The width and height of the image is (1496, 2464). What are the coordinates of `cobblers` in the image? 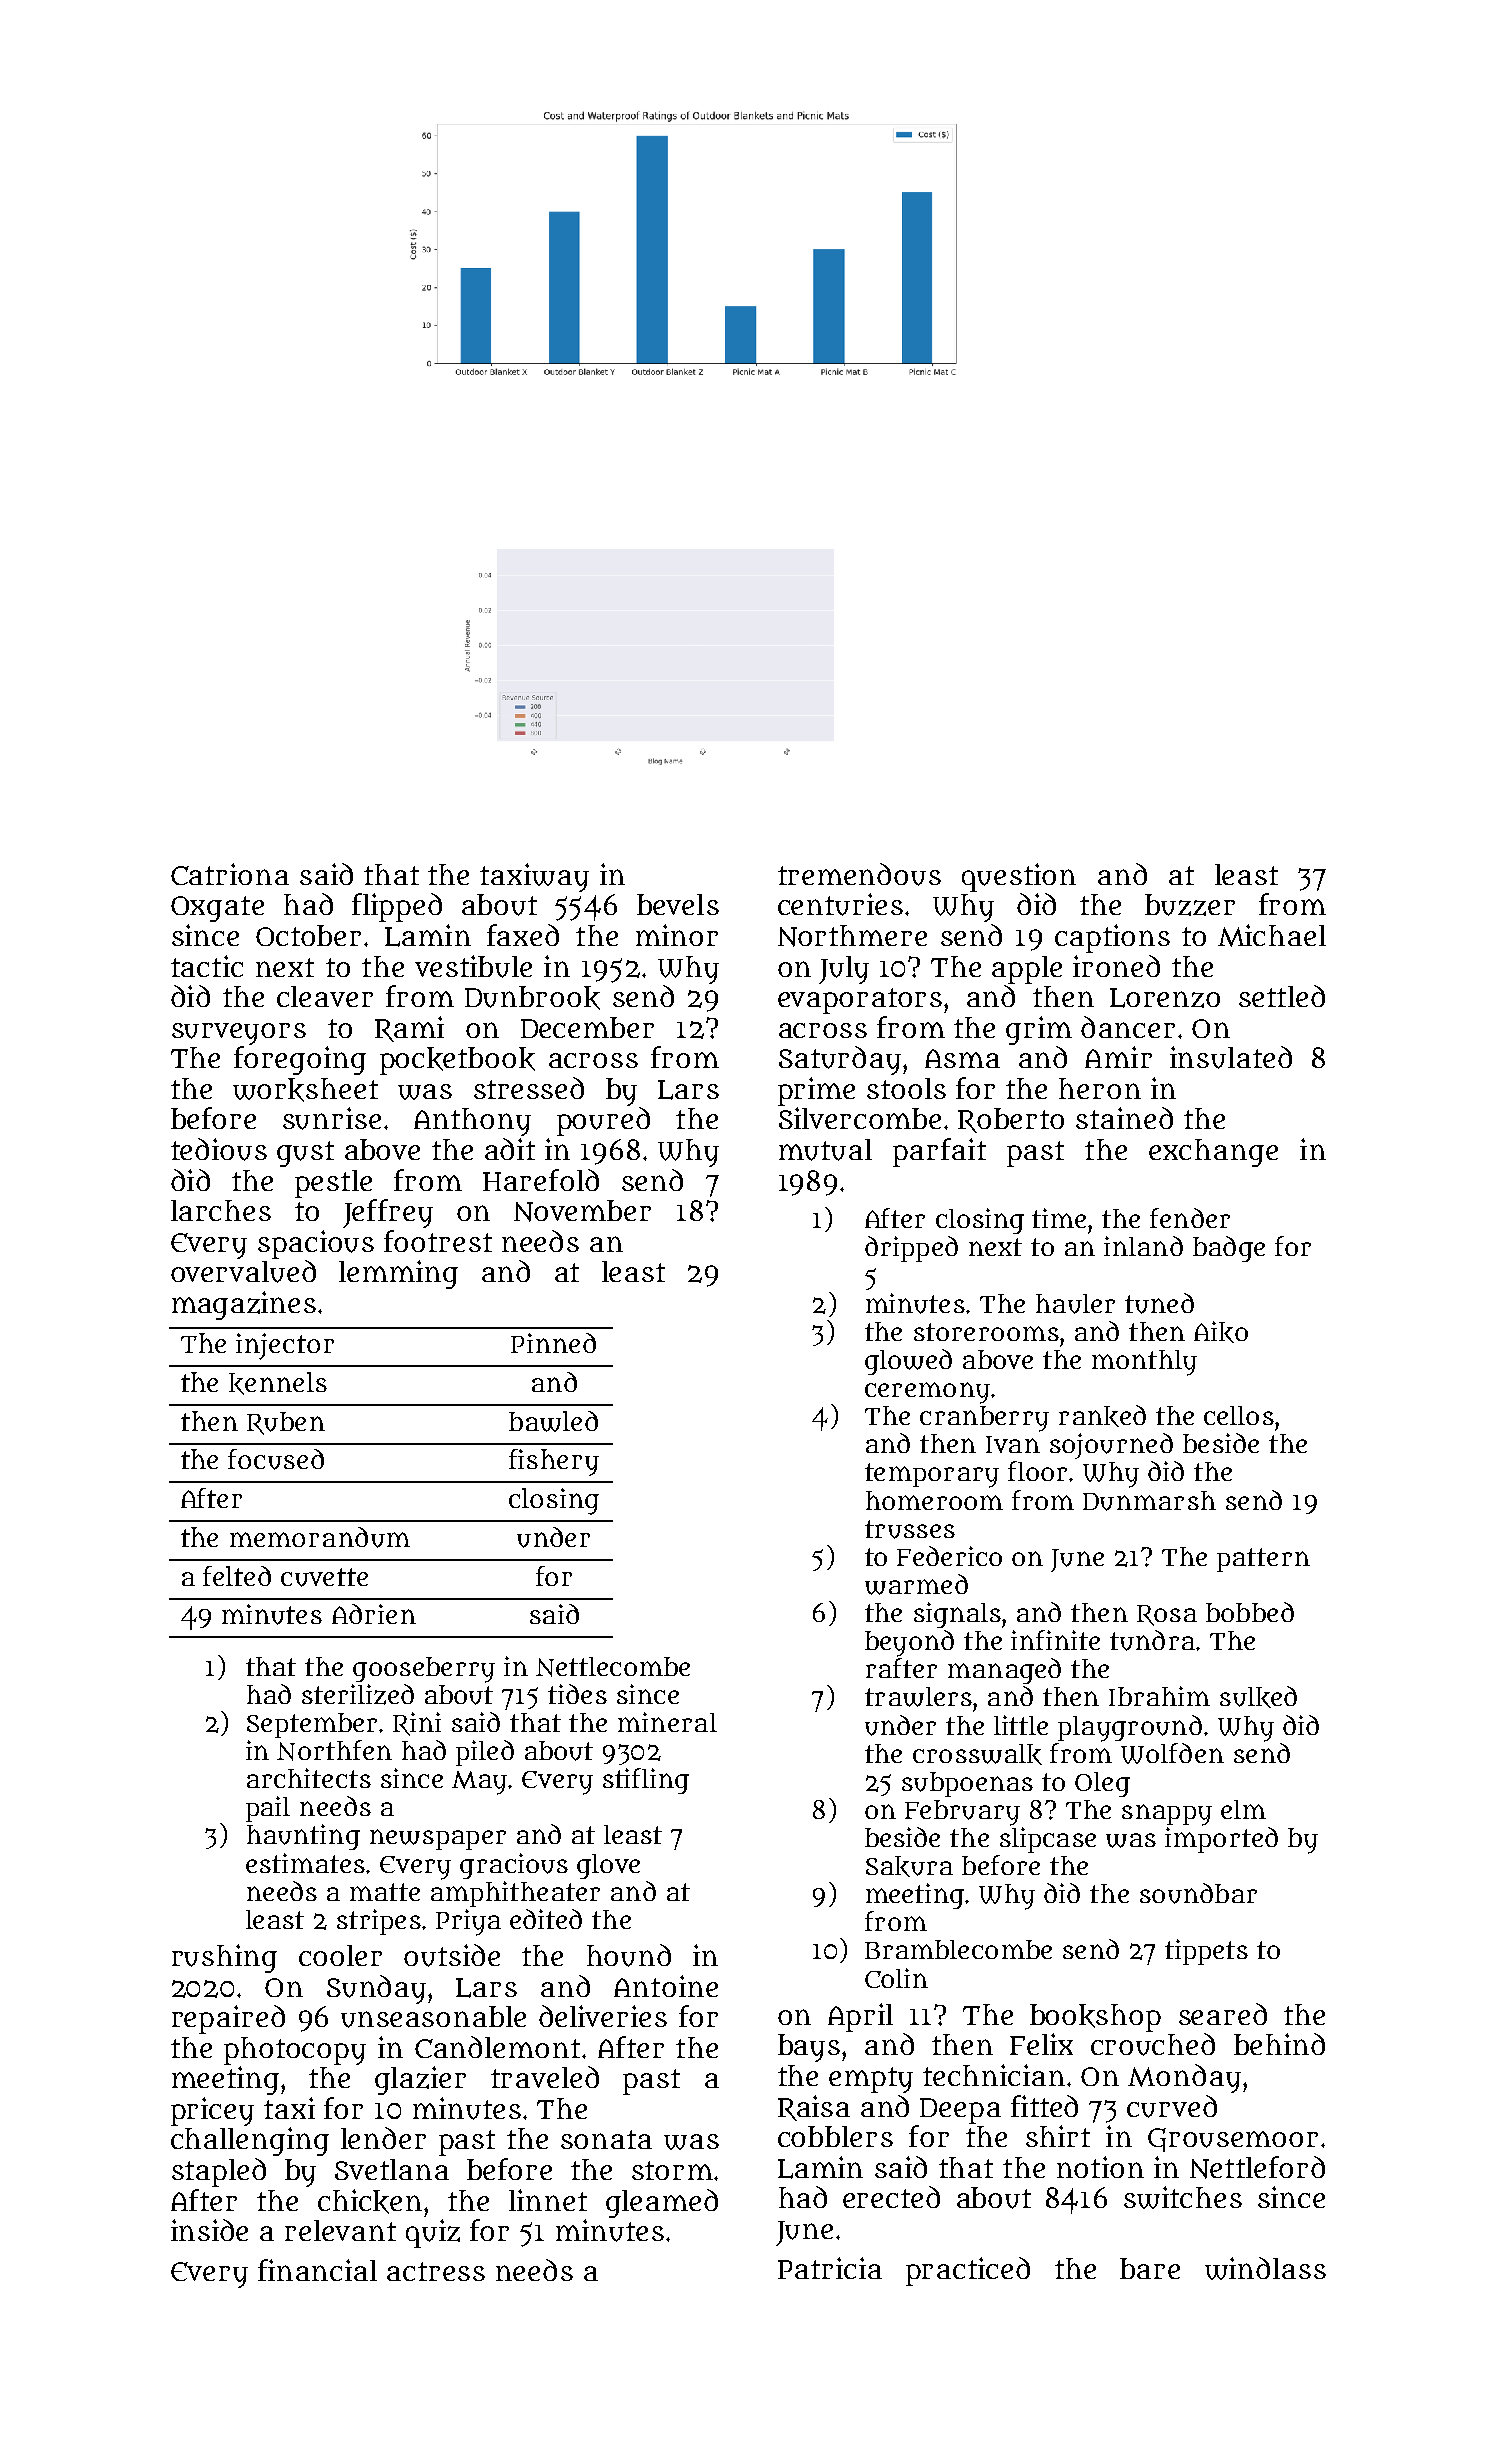 It's located at (835, 2136).
